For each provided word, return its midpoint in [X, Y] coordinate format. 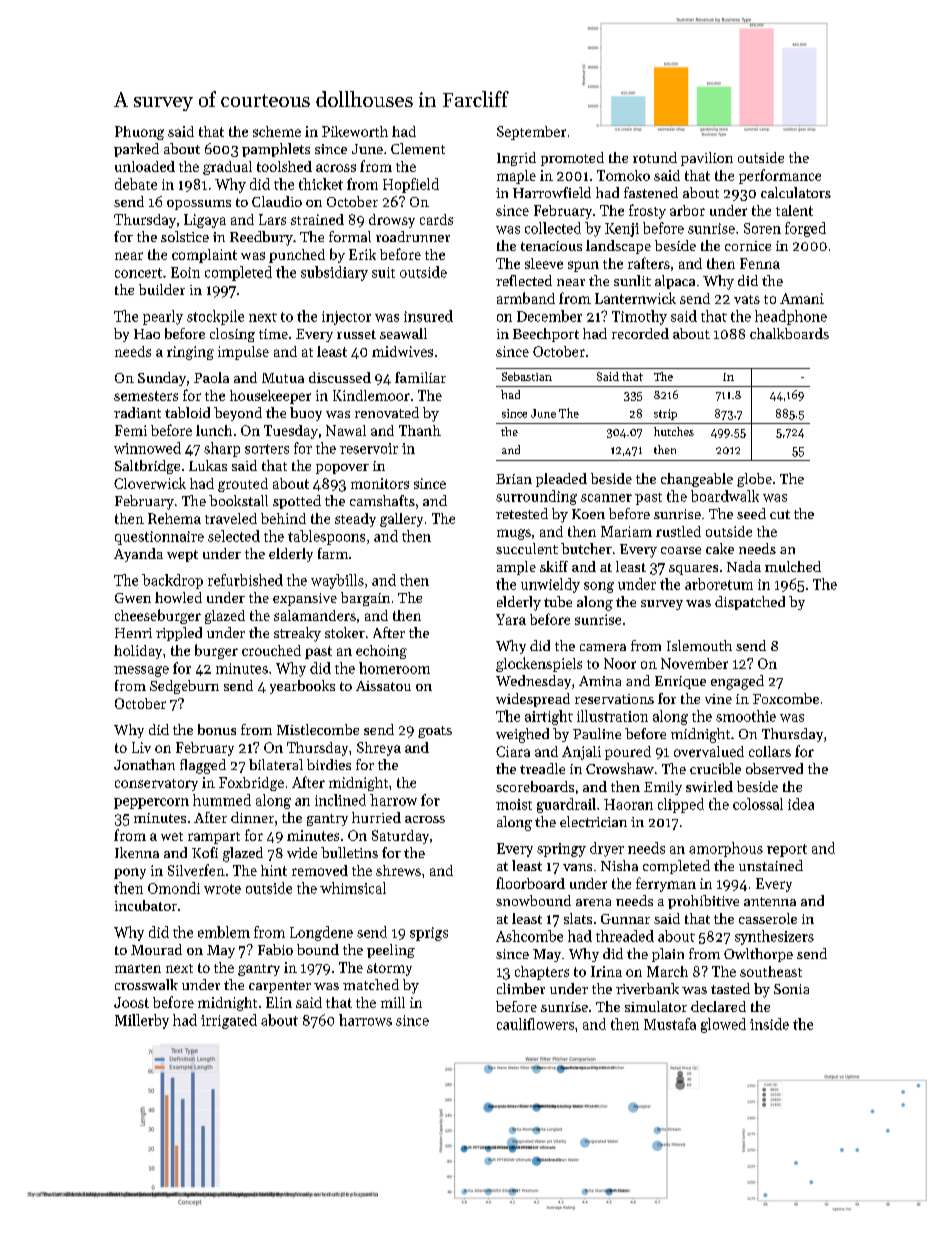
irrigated [229, 1021]
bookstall [238, 500]
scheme [277, 131]
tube [558, 601]
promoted [572, 159]
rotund [655, 157]
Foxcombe [786, 698]
